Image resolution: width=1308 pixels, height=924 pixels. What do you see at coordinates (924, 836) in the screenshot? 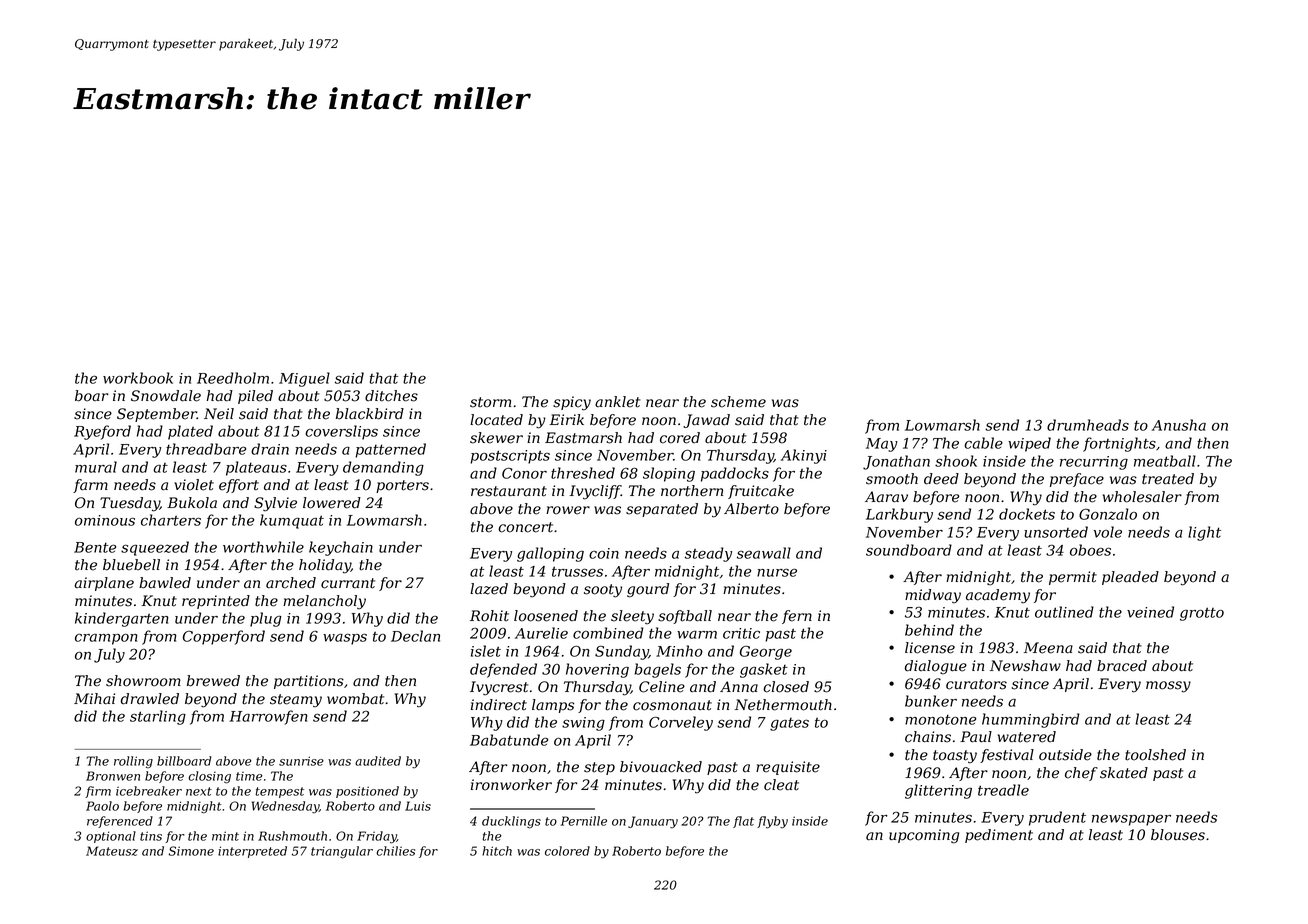
I see `upcoming` at bounding box center [924, 836].
